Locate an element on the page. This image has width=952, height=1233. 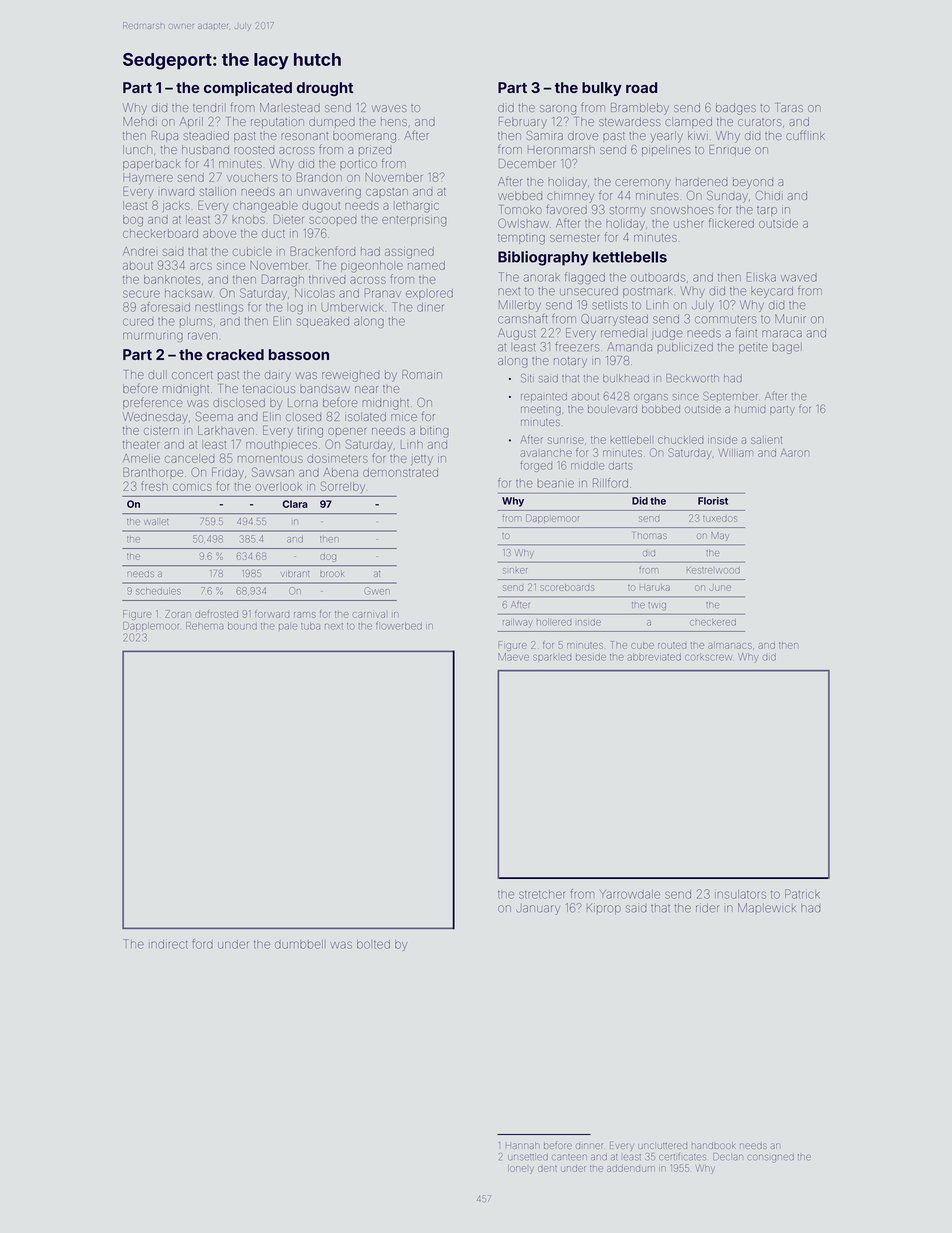
insulators is located at coordinates (740, 894).
